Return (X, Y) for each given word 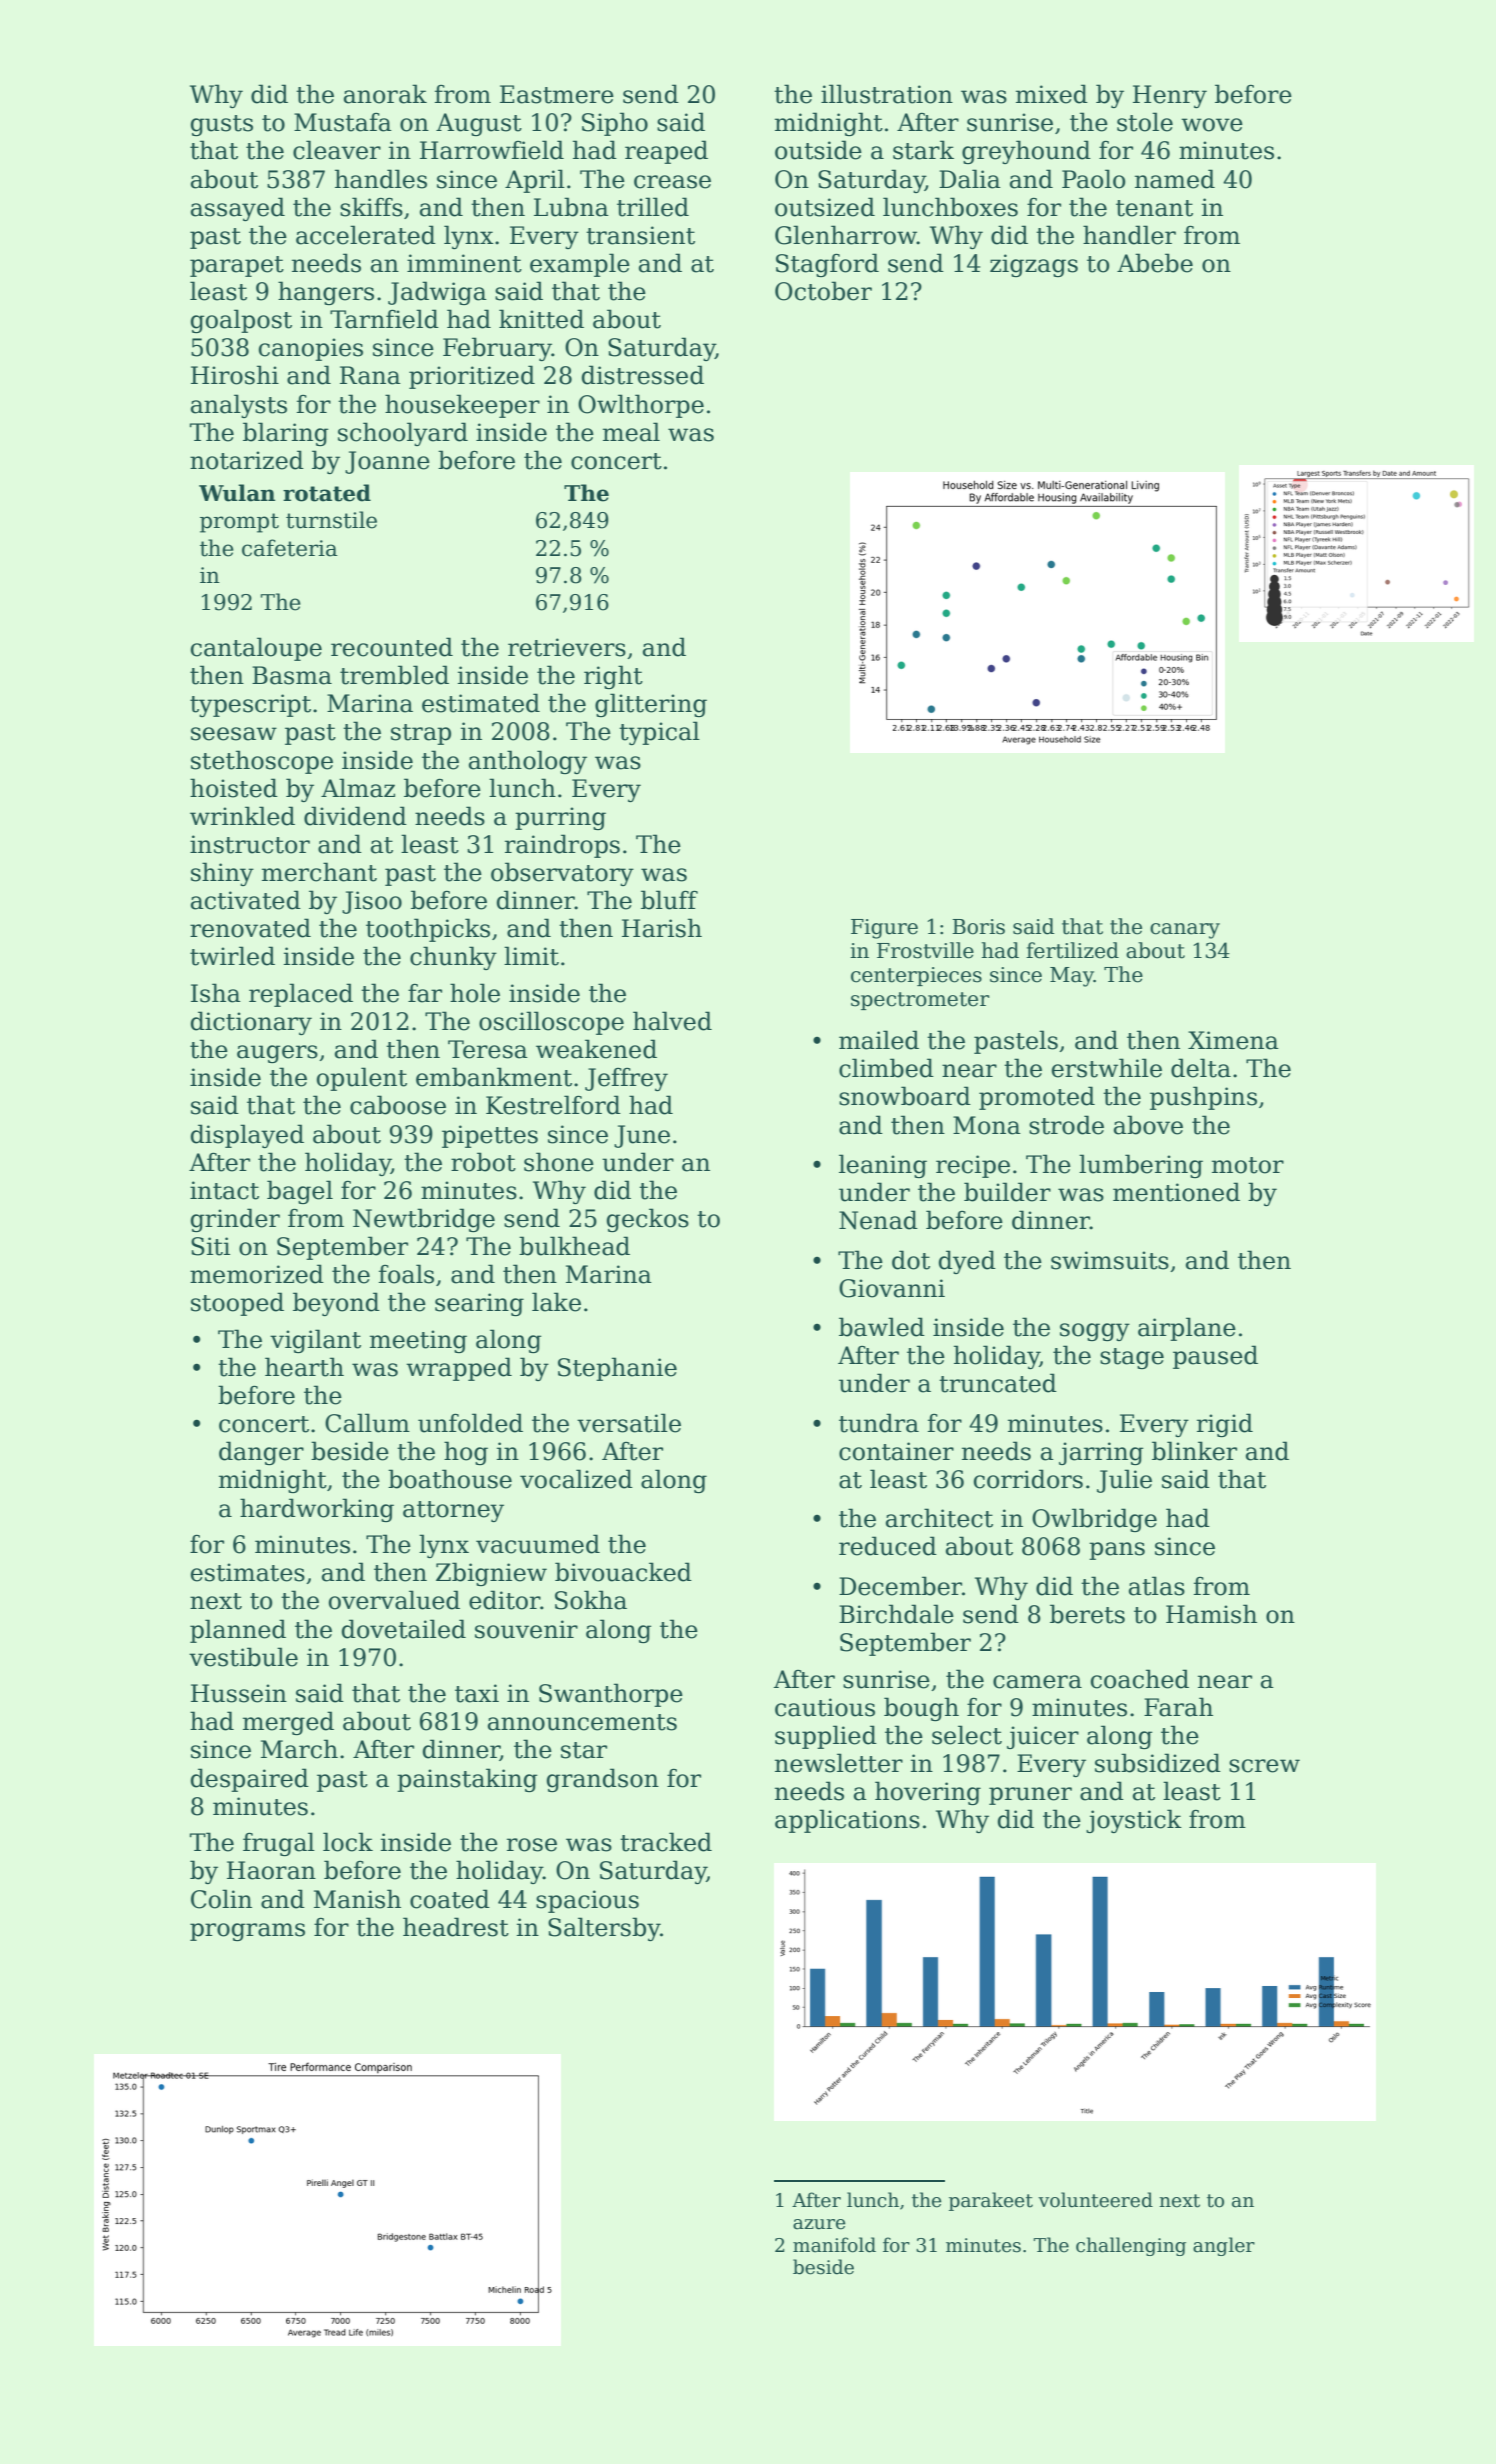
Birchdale (896, 1614)
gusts (222, 125)
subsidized (1158, 1763)
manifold (834, 2245)
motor (1248, 1165)
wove (1212, 125)
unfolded (470, 1423)
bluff (669, 900)
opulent (362, 1079)
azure (819, 2224)
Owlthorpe (641, 406)
